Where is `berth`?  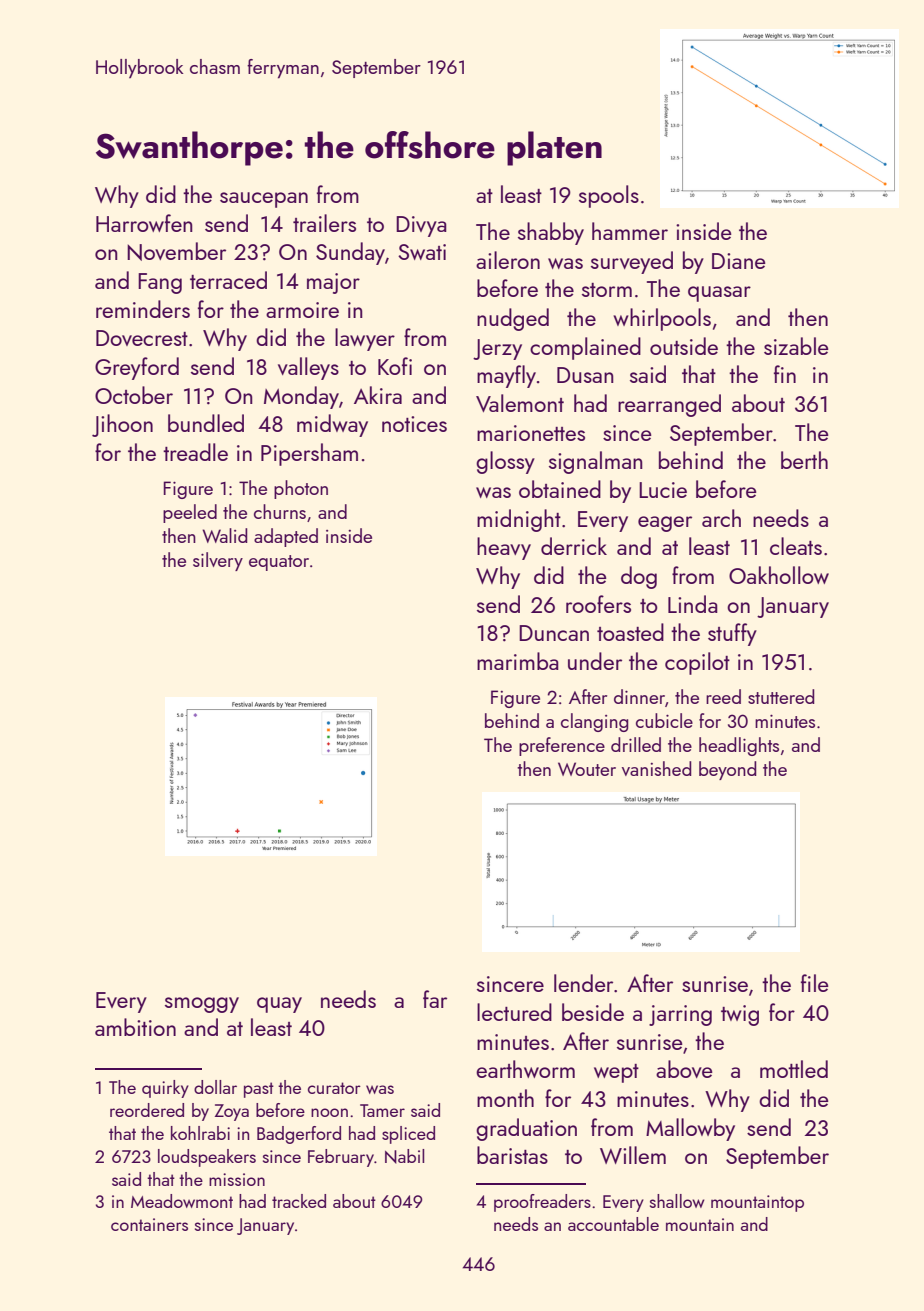 berth is located at coordinates (804, 460).
